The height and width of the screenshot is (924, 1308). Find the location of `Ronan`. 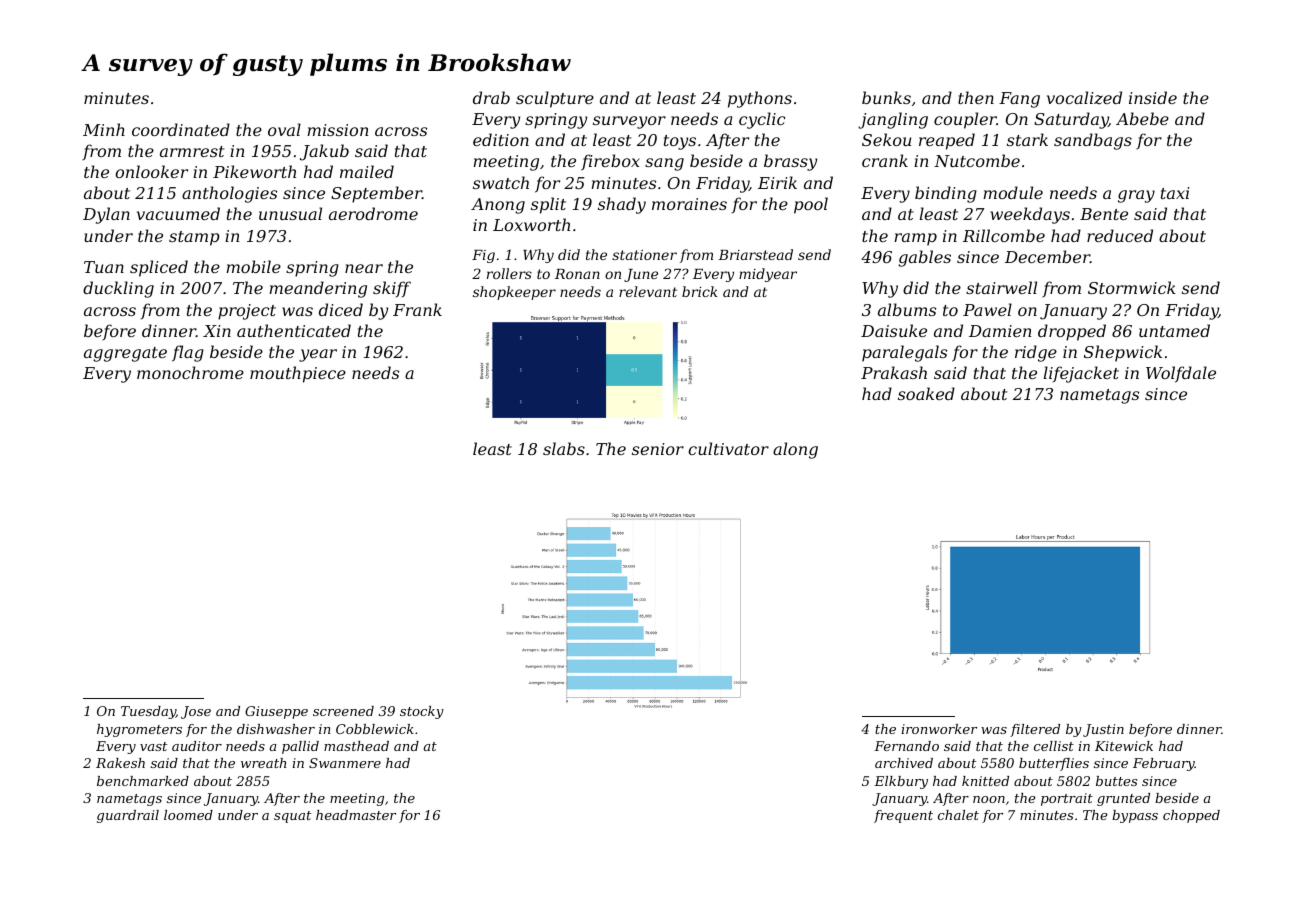

Ronan is located at coordinates (577, 274).
